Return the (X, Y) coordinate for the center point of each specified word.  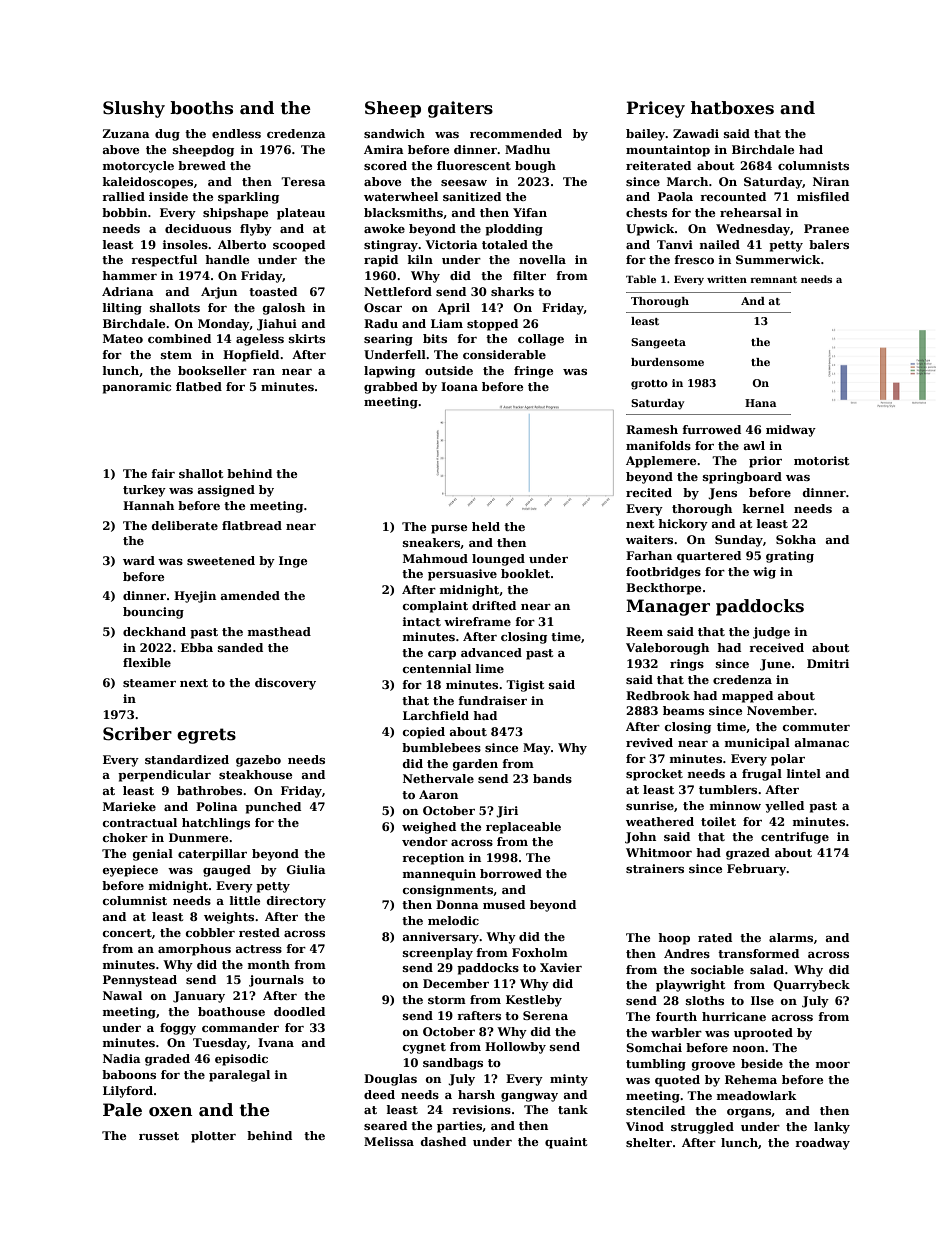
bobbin (124, 212)
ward (139, 560)
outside (449, 370)
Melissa (389, 1141)
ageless (260, 340)
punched (273, 808)
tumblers (728, 789)
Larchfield (436, 715)
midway (791, 431)
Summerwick (778, 259)
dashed (443, 1141)
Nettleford (398, 291)
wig (764, 573)
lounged (498, 560)
